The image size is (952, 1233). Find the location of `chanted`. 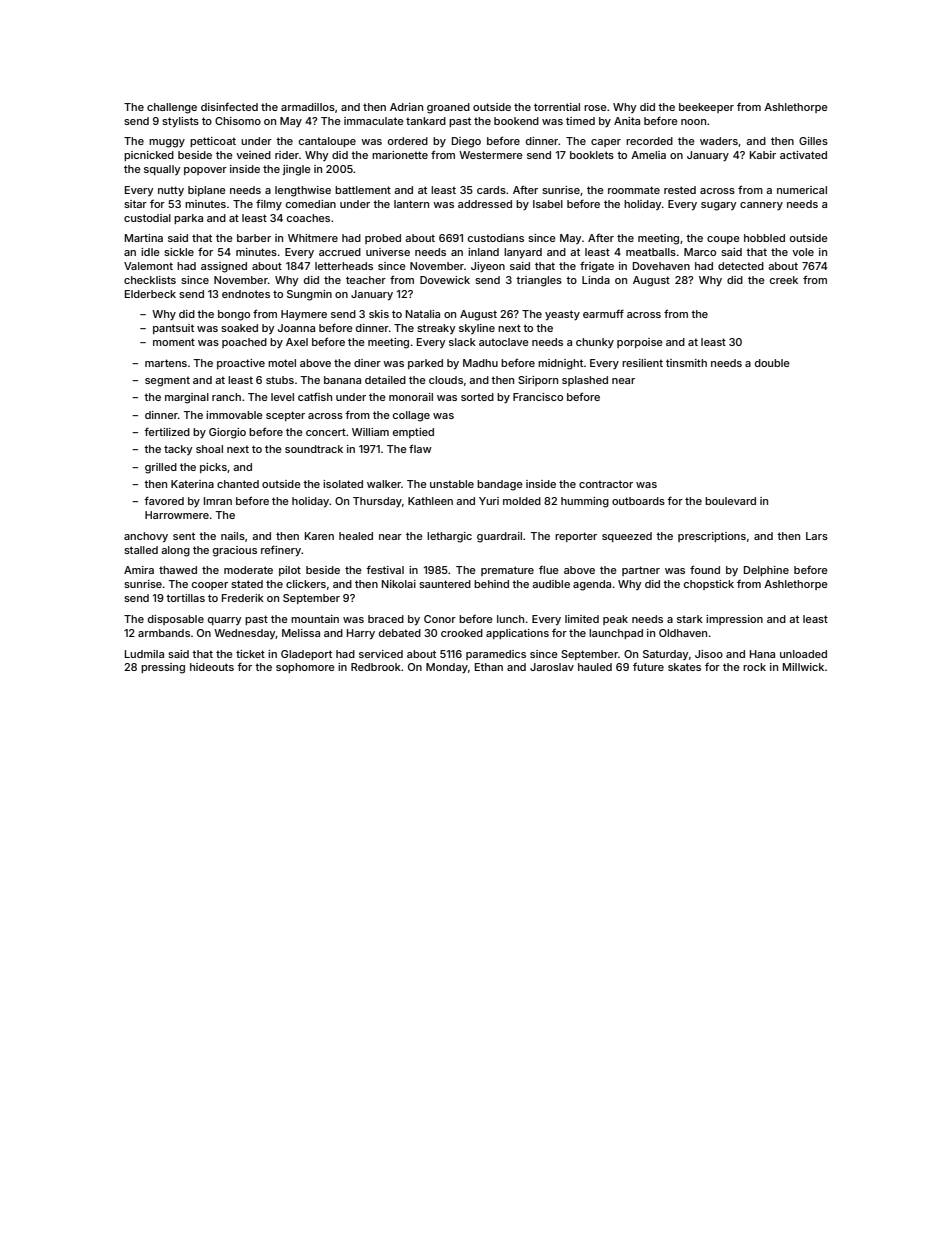

chanted is located at coordinates (238, 484).
